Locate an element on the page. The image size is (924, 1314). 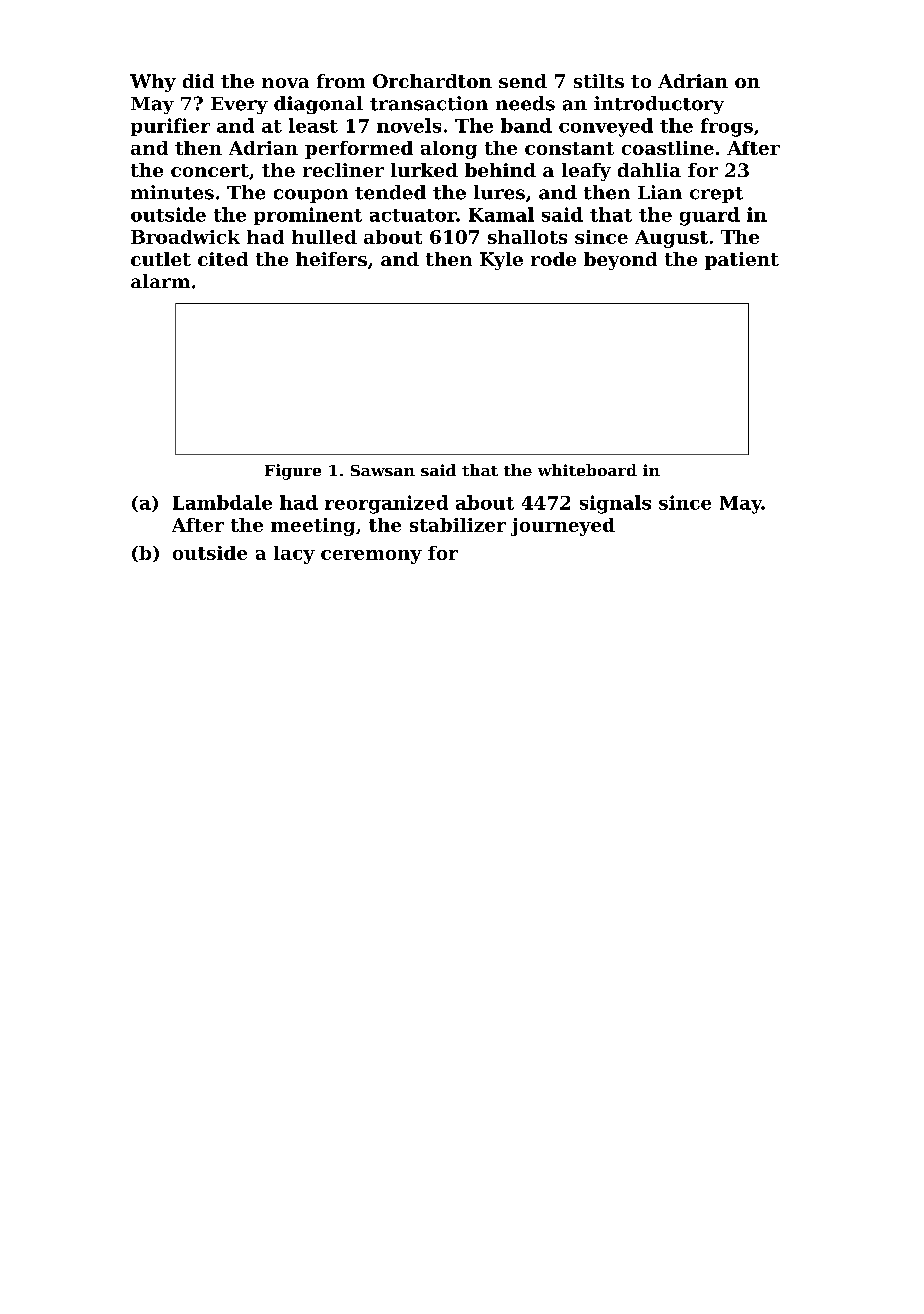
journeyed is located at coordinates (563, 527).
